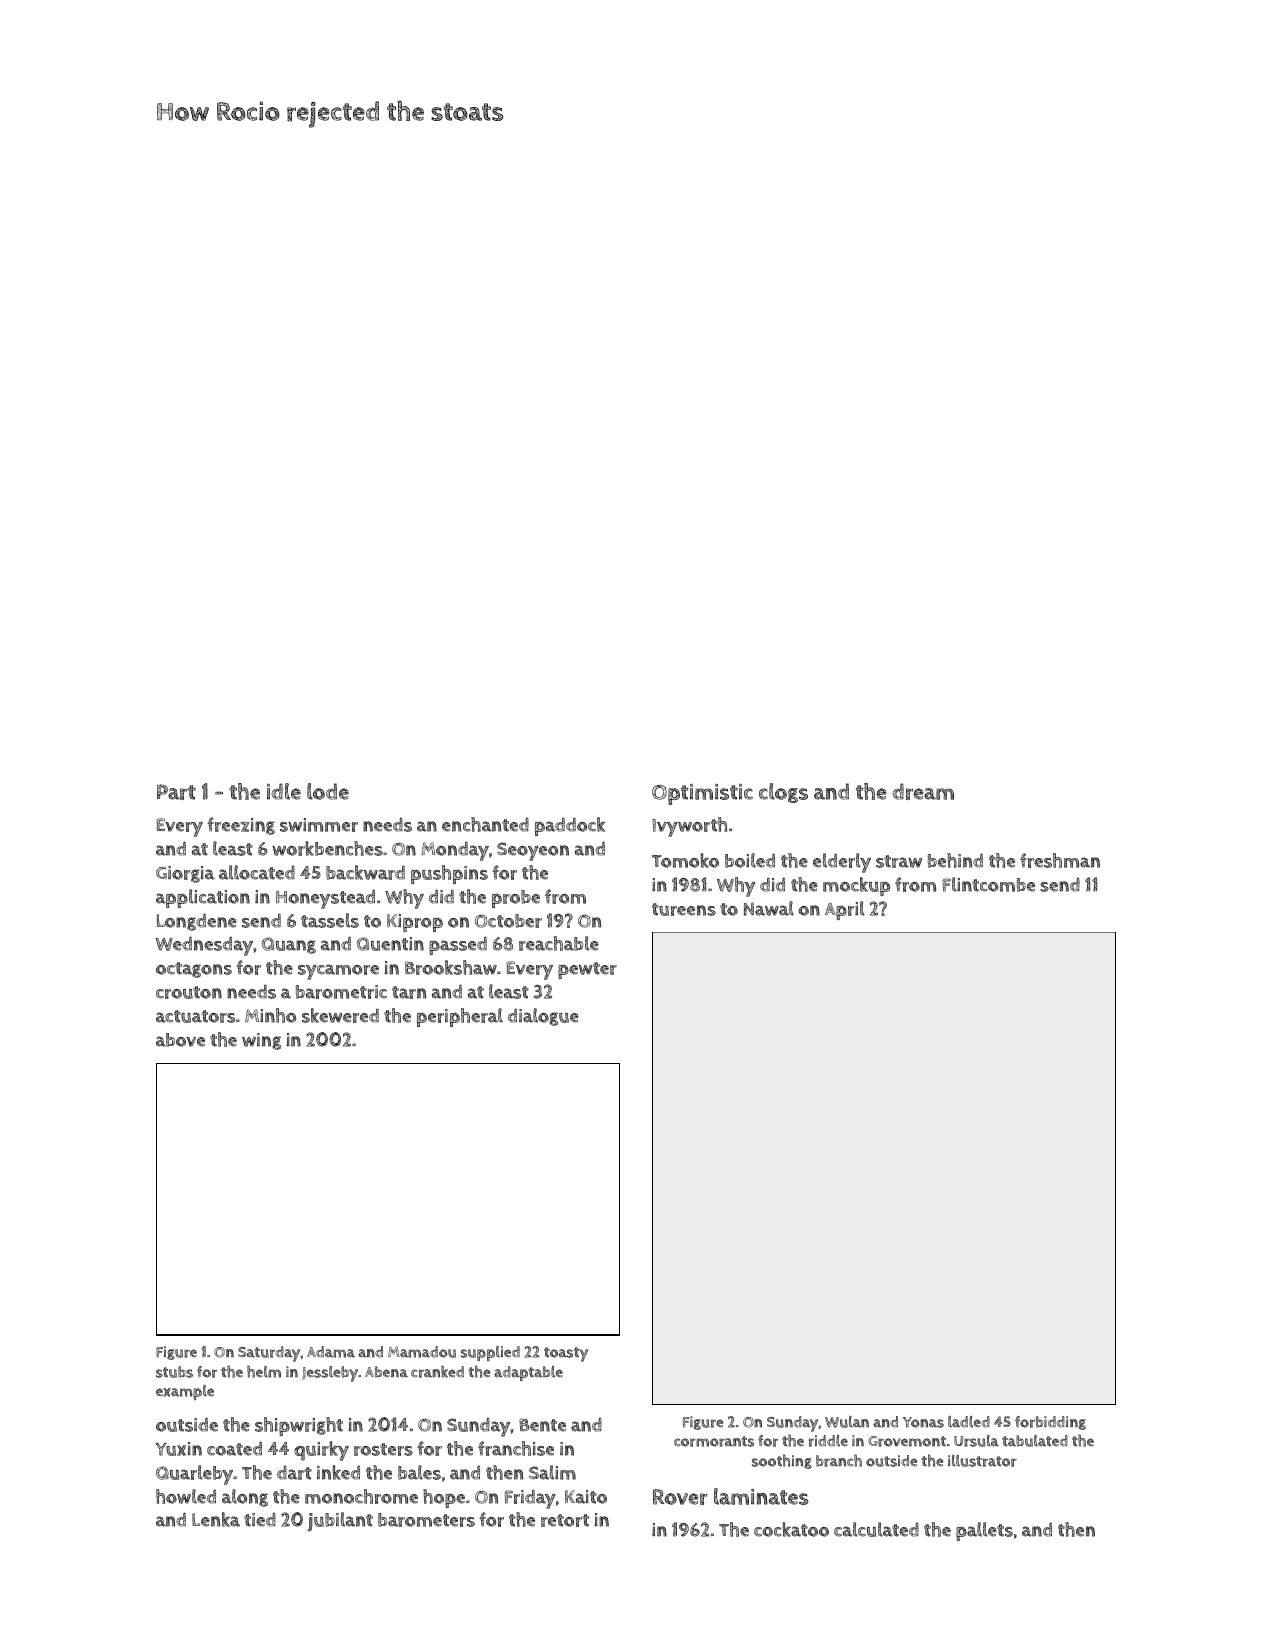  Describe the element at coordinates (422, 1352) in the screenshot. I see `Mamadou` at that location.
